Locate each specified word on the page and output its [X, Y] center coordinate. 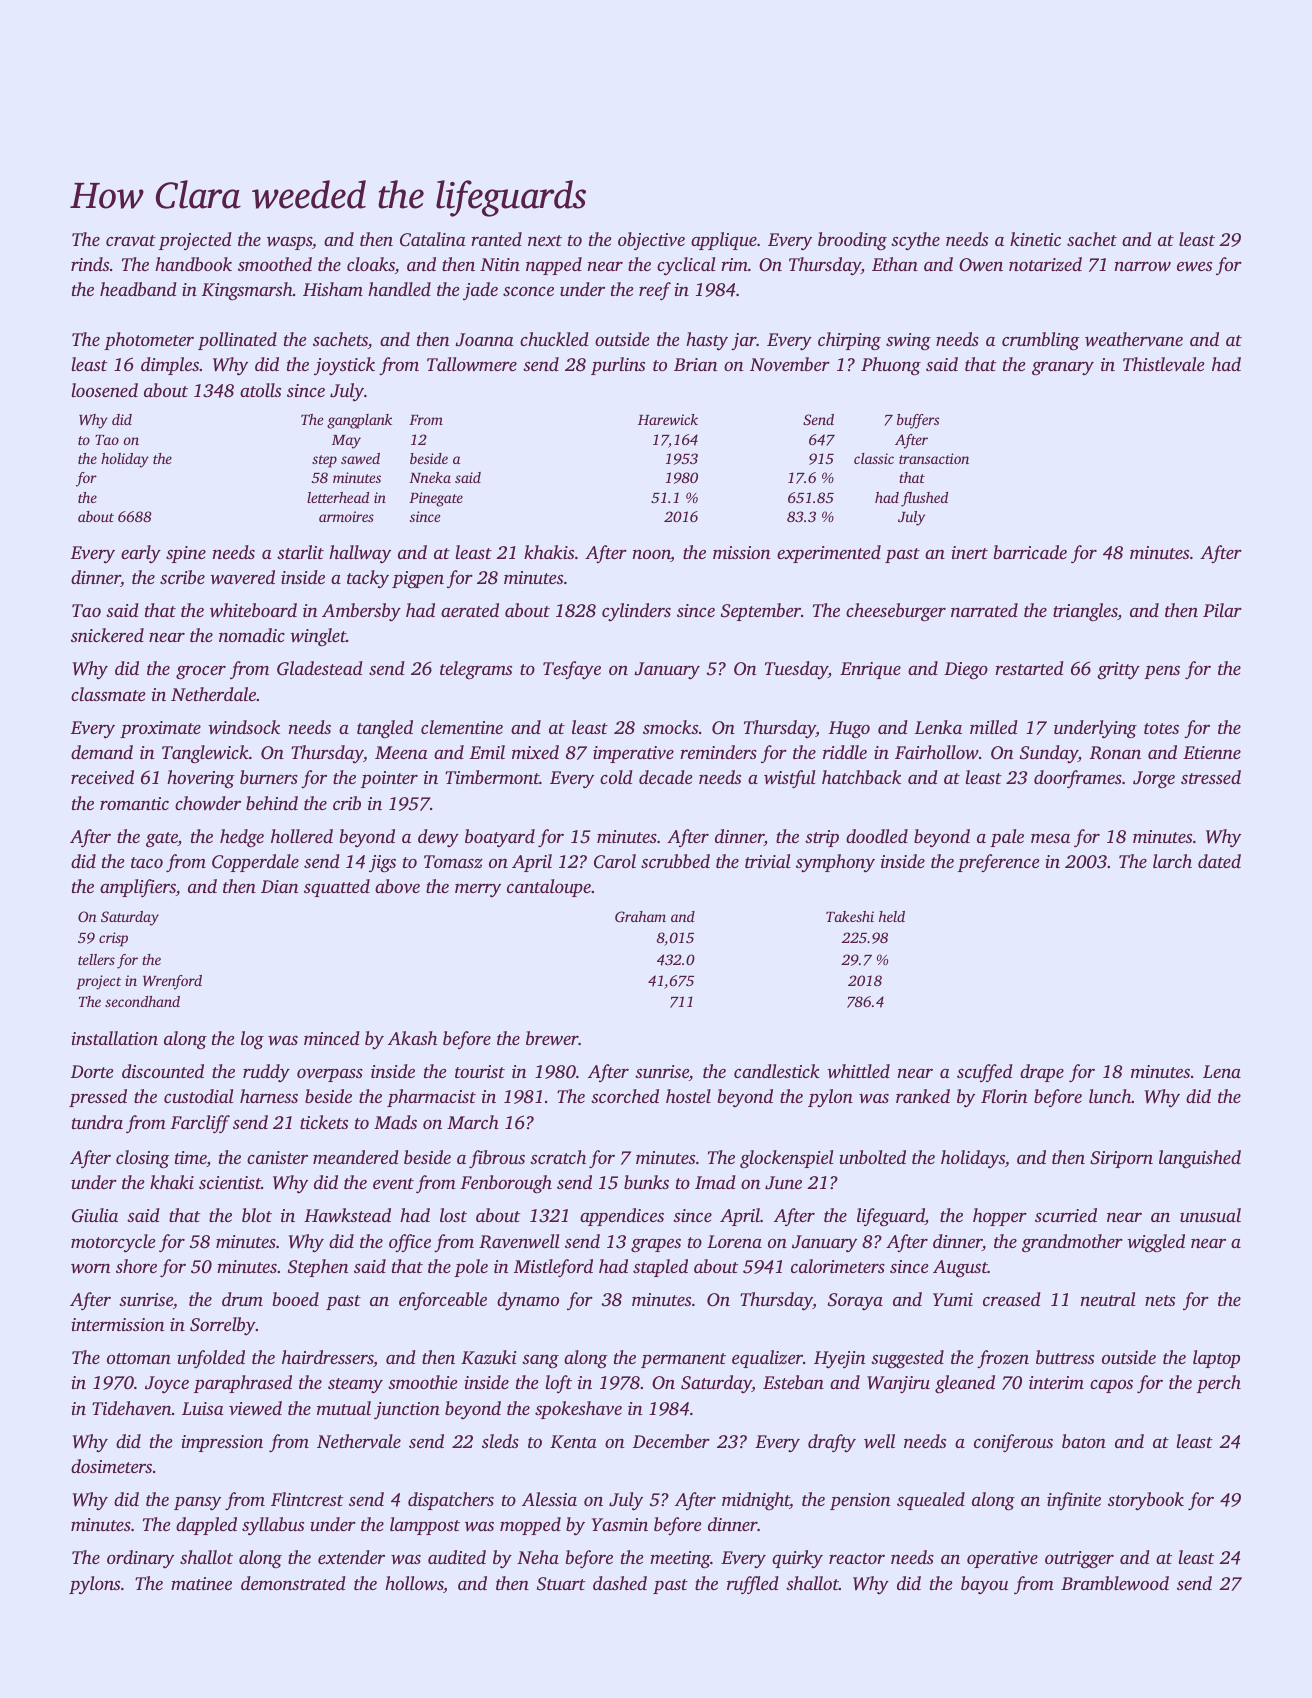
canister [277, 1157]
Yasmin [619, 1524]
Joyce [167, 1385]
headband [138, 289]
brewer [552, 1038]
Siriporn [1121, 1159]
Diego [966, 670]
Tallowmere [472, 364]
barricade [1030, 552]
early [141, 554]
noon [652, 556]
